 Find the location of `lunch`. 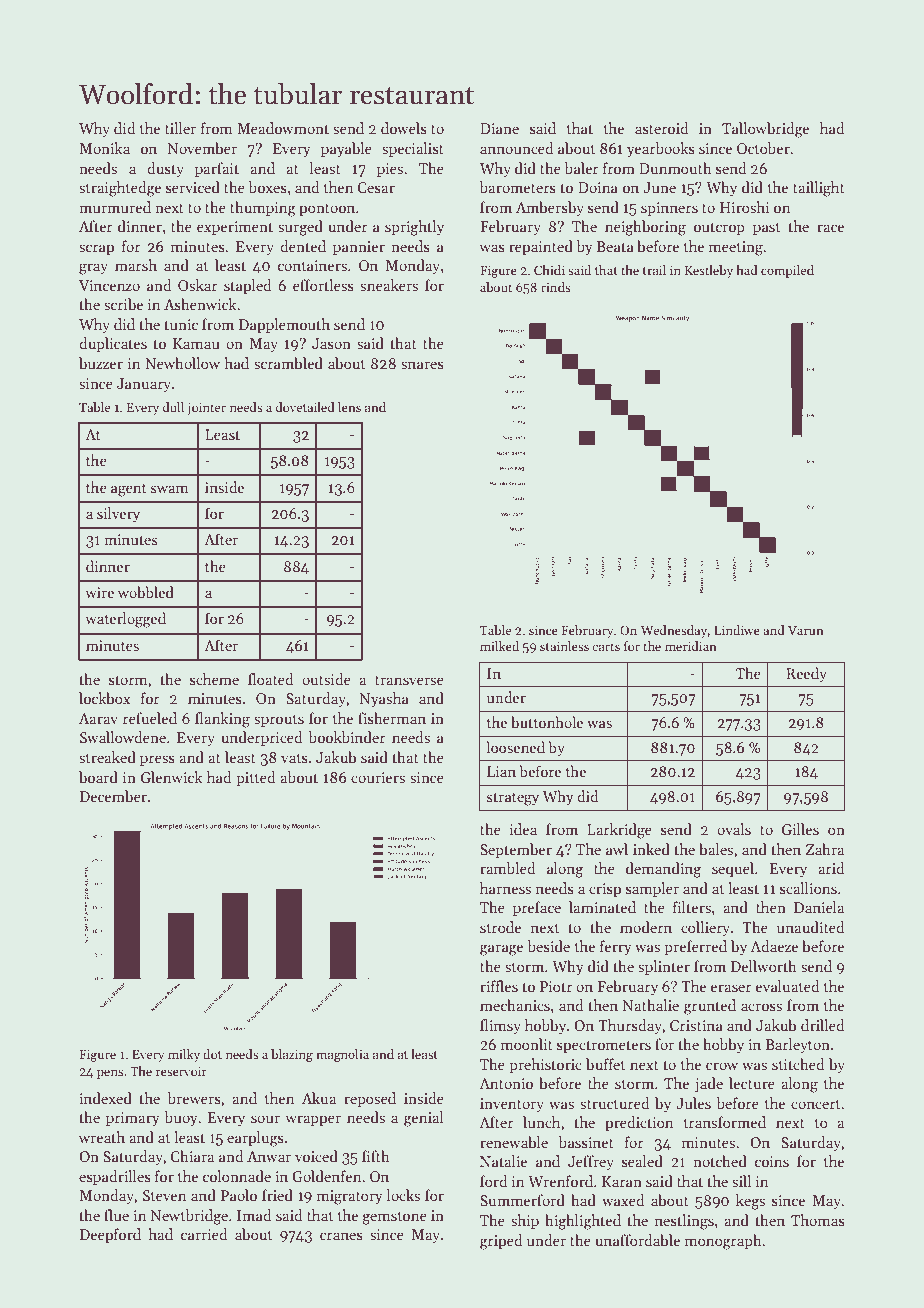

lunch is located at coordinates (541, 1122).
